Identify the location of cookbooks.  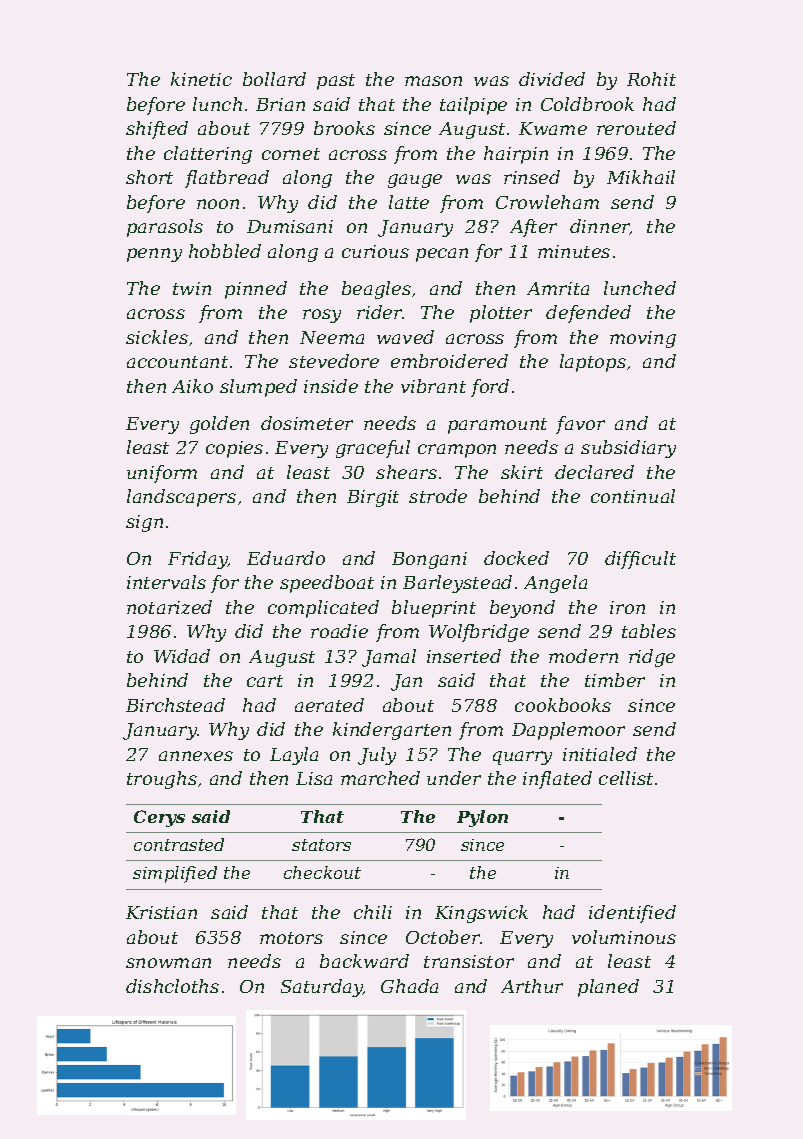
(563, 705).
